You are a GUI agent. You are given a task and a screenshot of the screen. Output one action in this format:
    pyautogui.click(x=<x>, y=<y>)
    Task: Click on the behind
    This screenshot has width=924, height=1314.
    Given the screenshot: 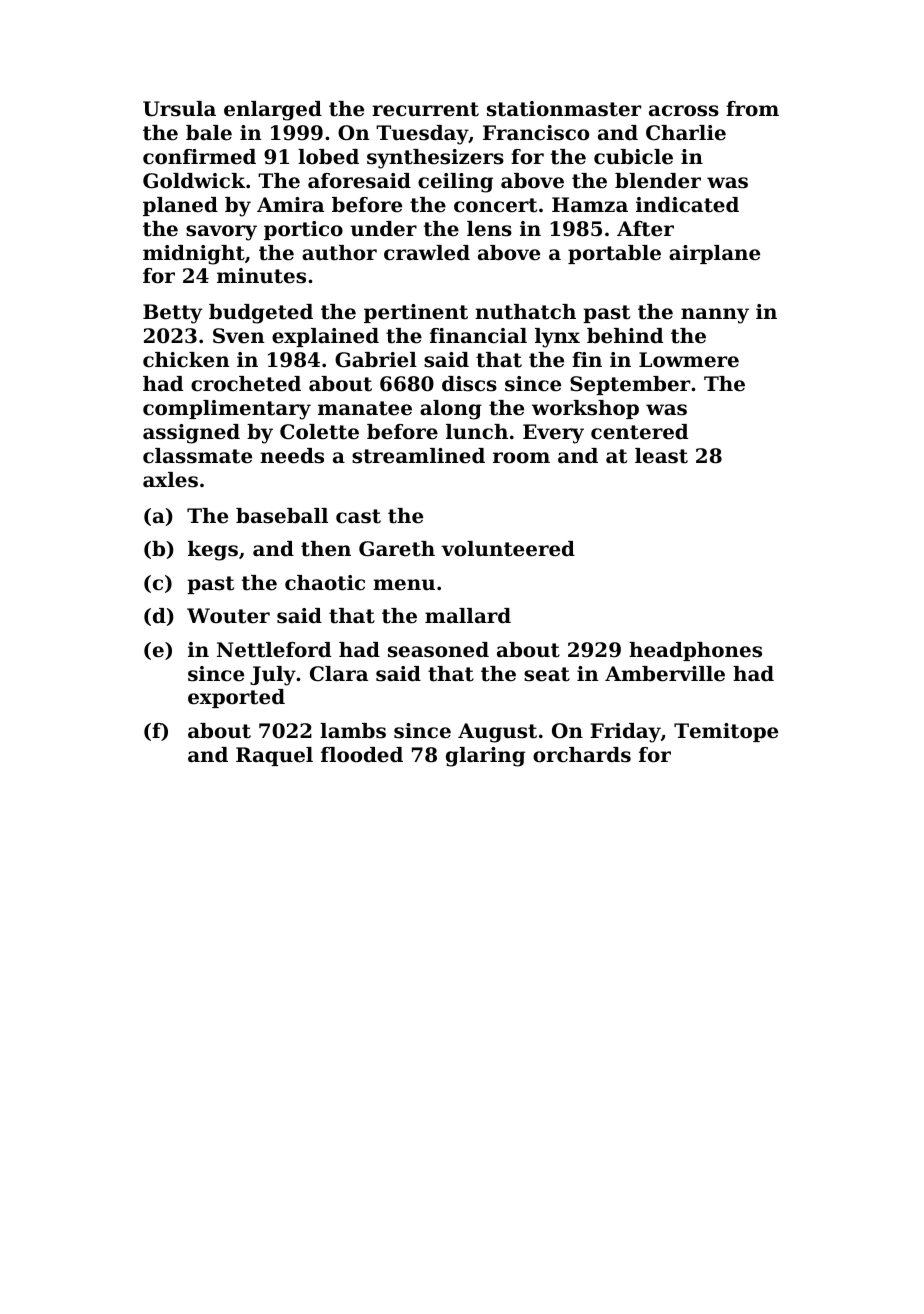 What is the action you would take?
    pyautogui.click(x=625, y=336)
